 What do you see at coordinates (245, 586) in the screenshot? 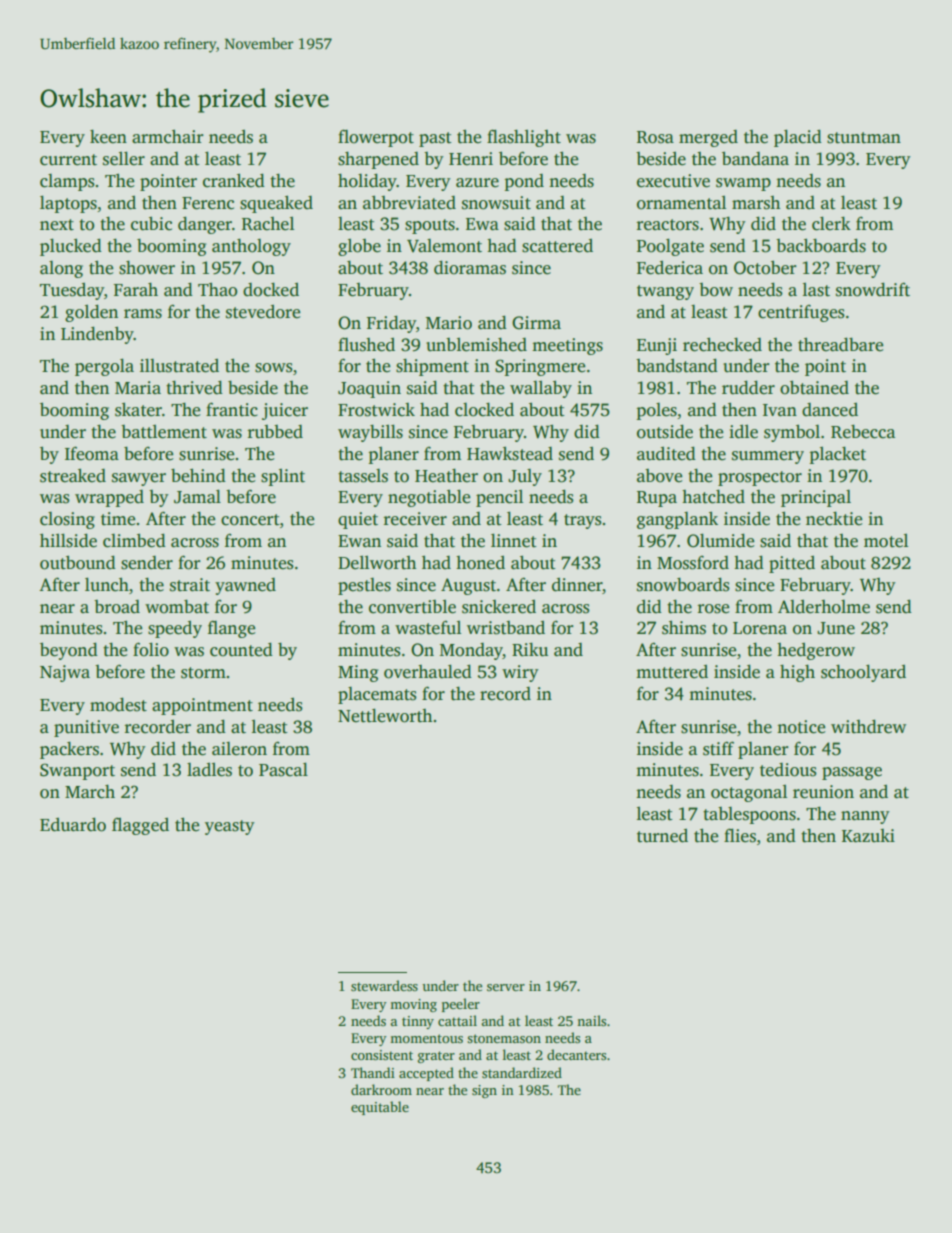
I see `yawned` at bounding box center [245, 586].
